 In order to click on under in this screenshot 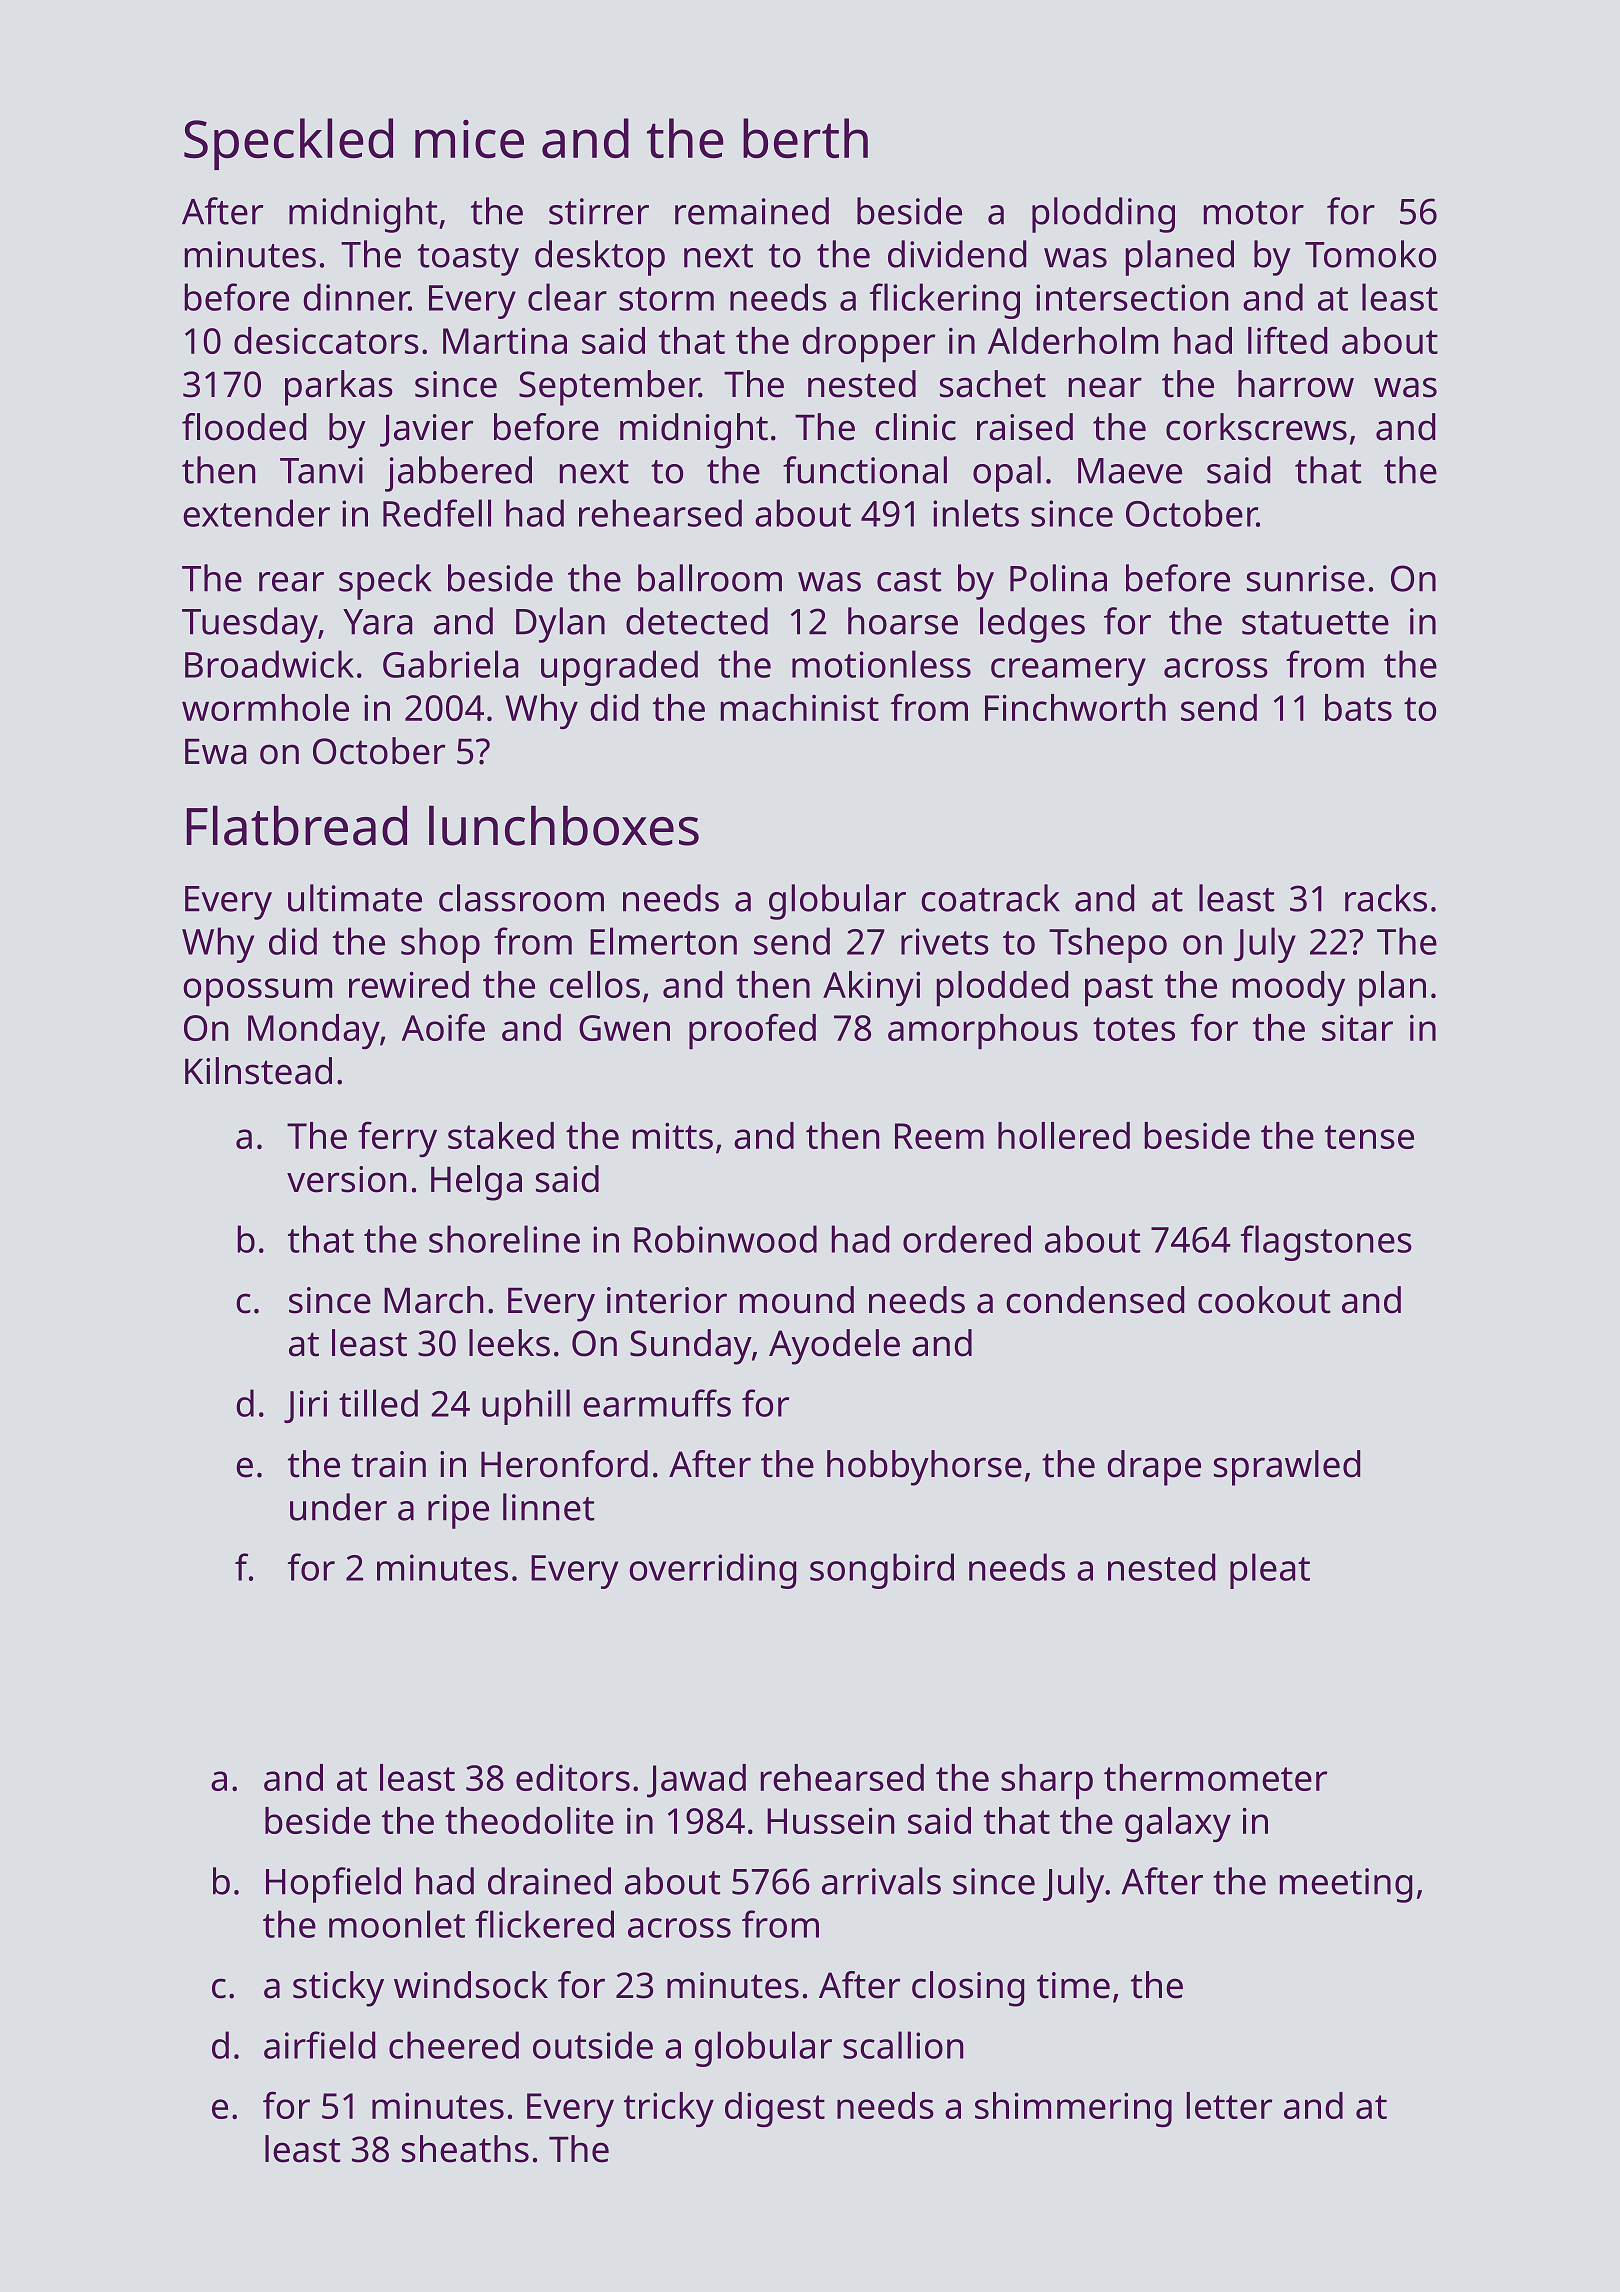, I will do `click(338, 1507)`.
